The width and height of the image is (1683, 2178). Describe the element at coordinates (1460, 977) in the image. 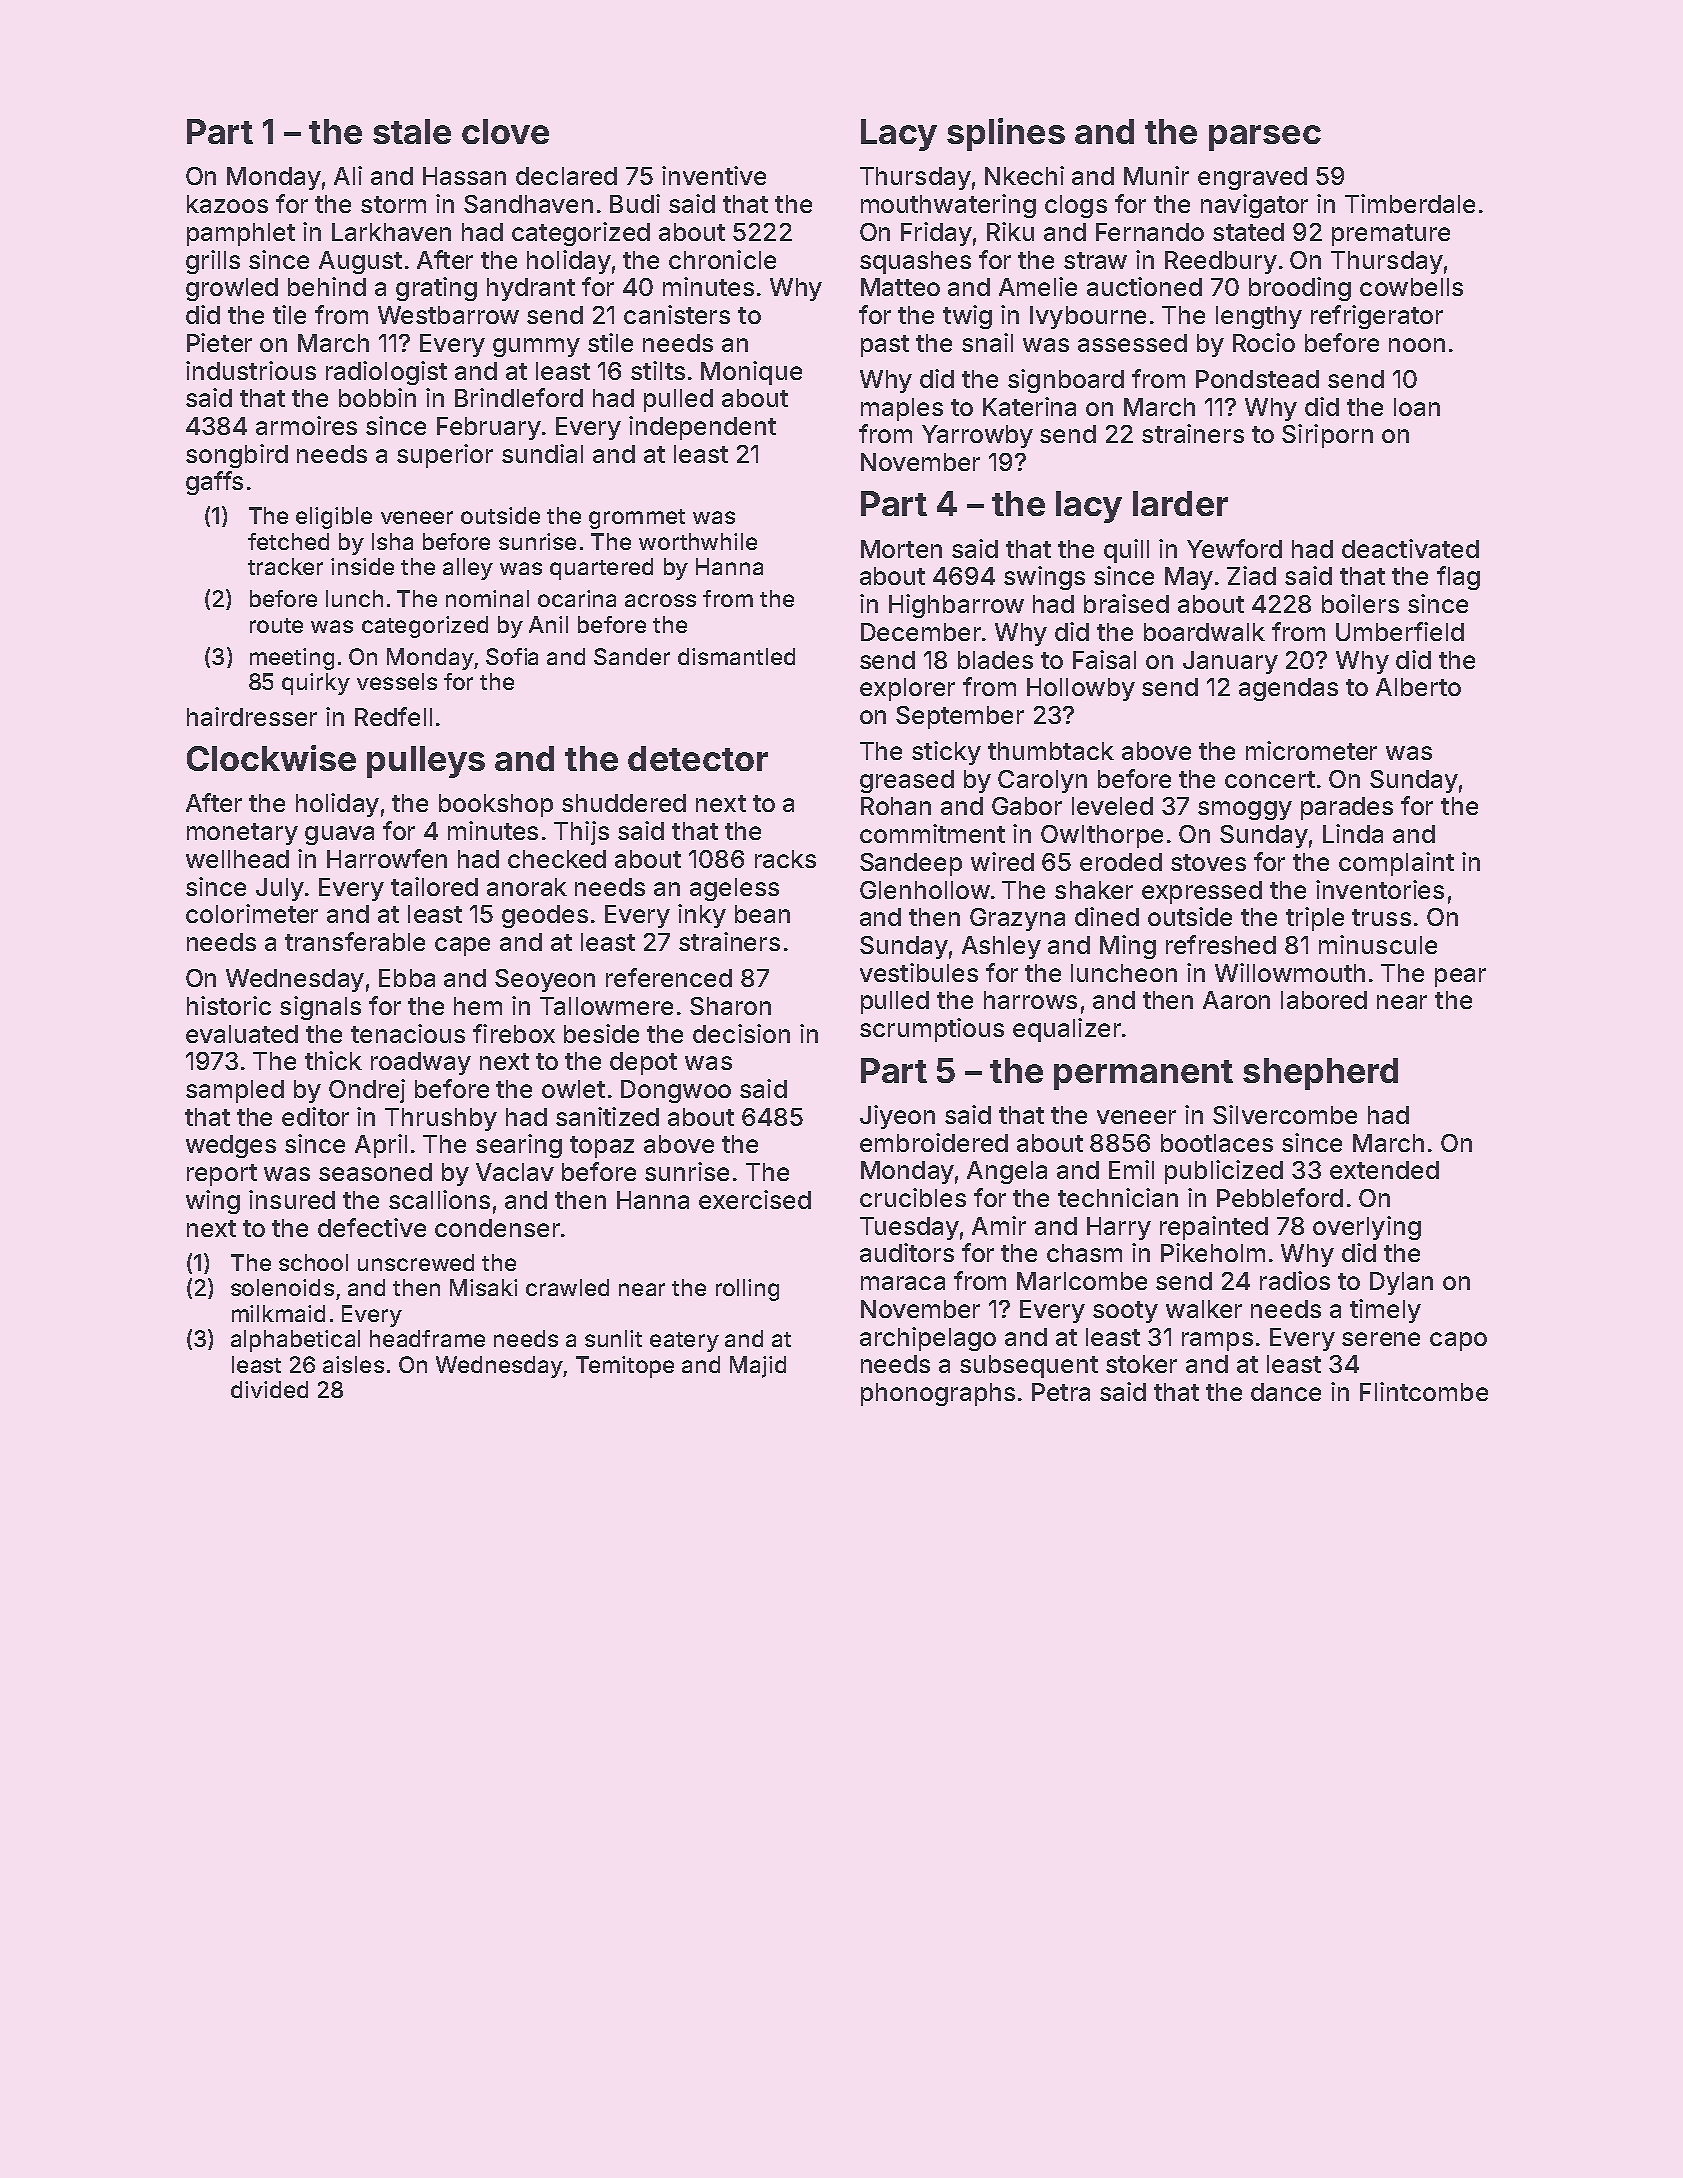

I see `pear` at that location.
